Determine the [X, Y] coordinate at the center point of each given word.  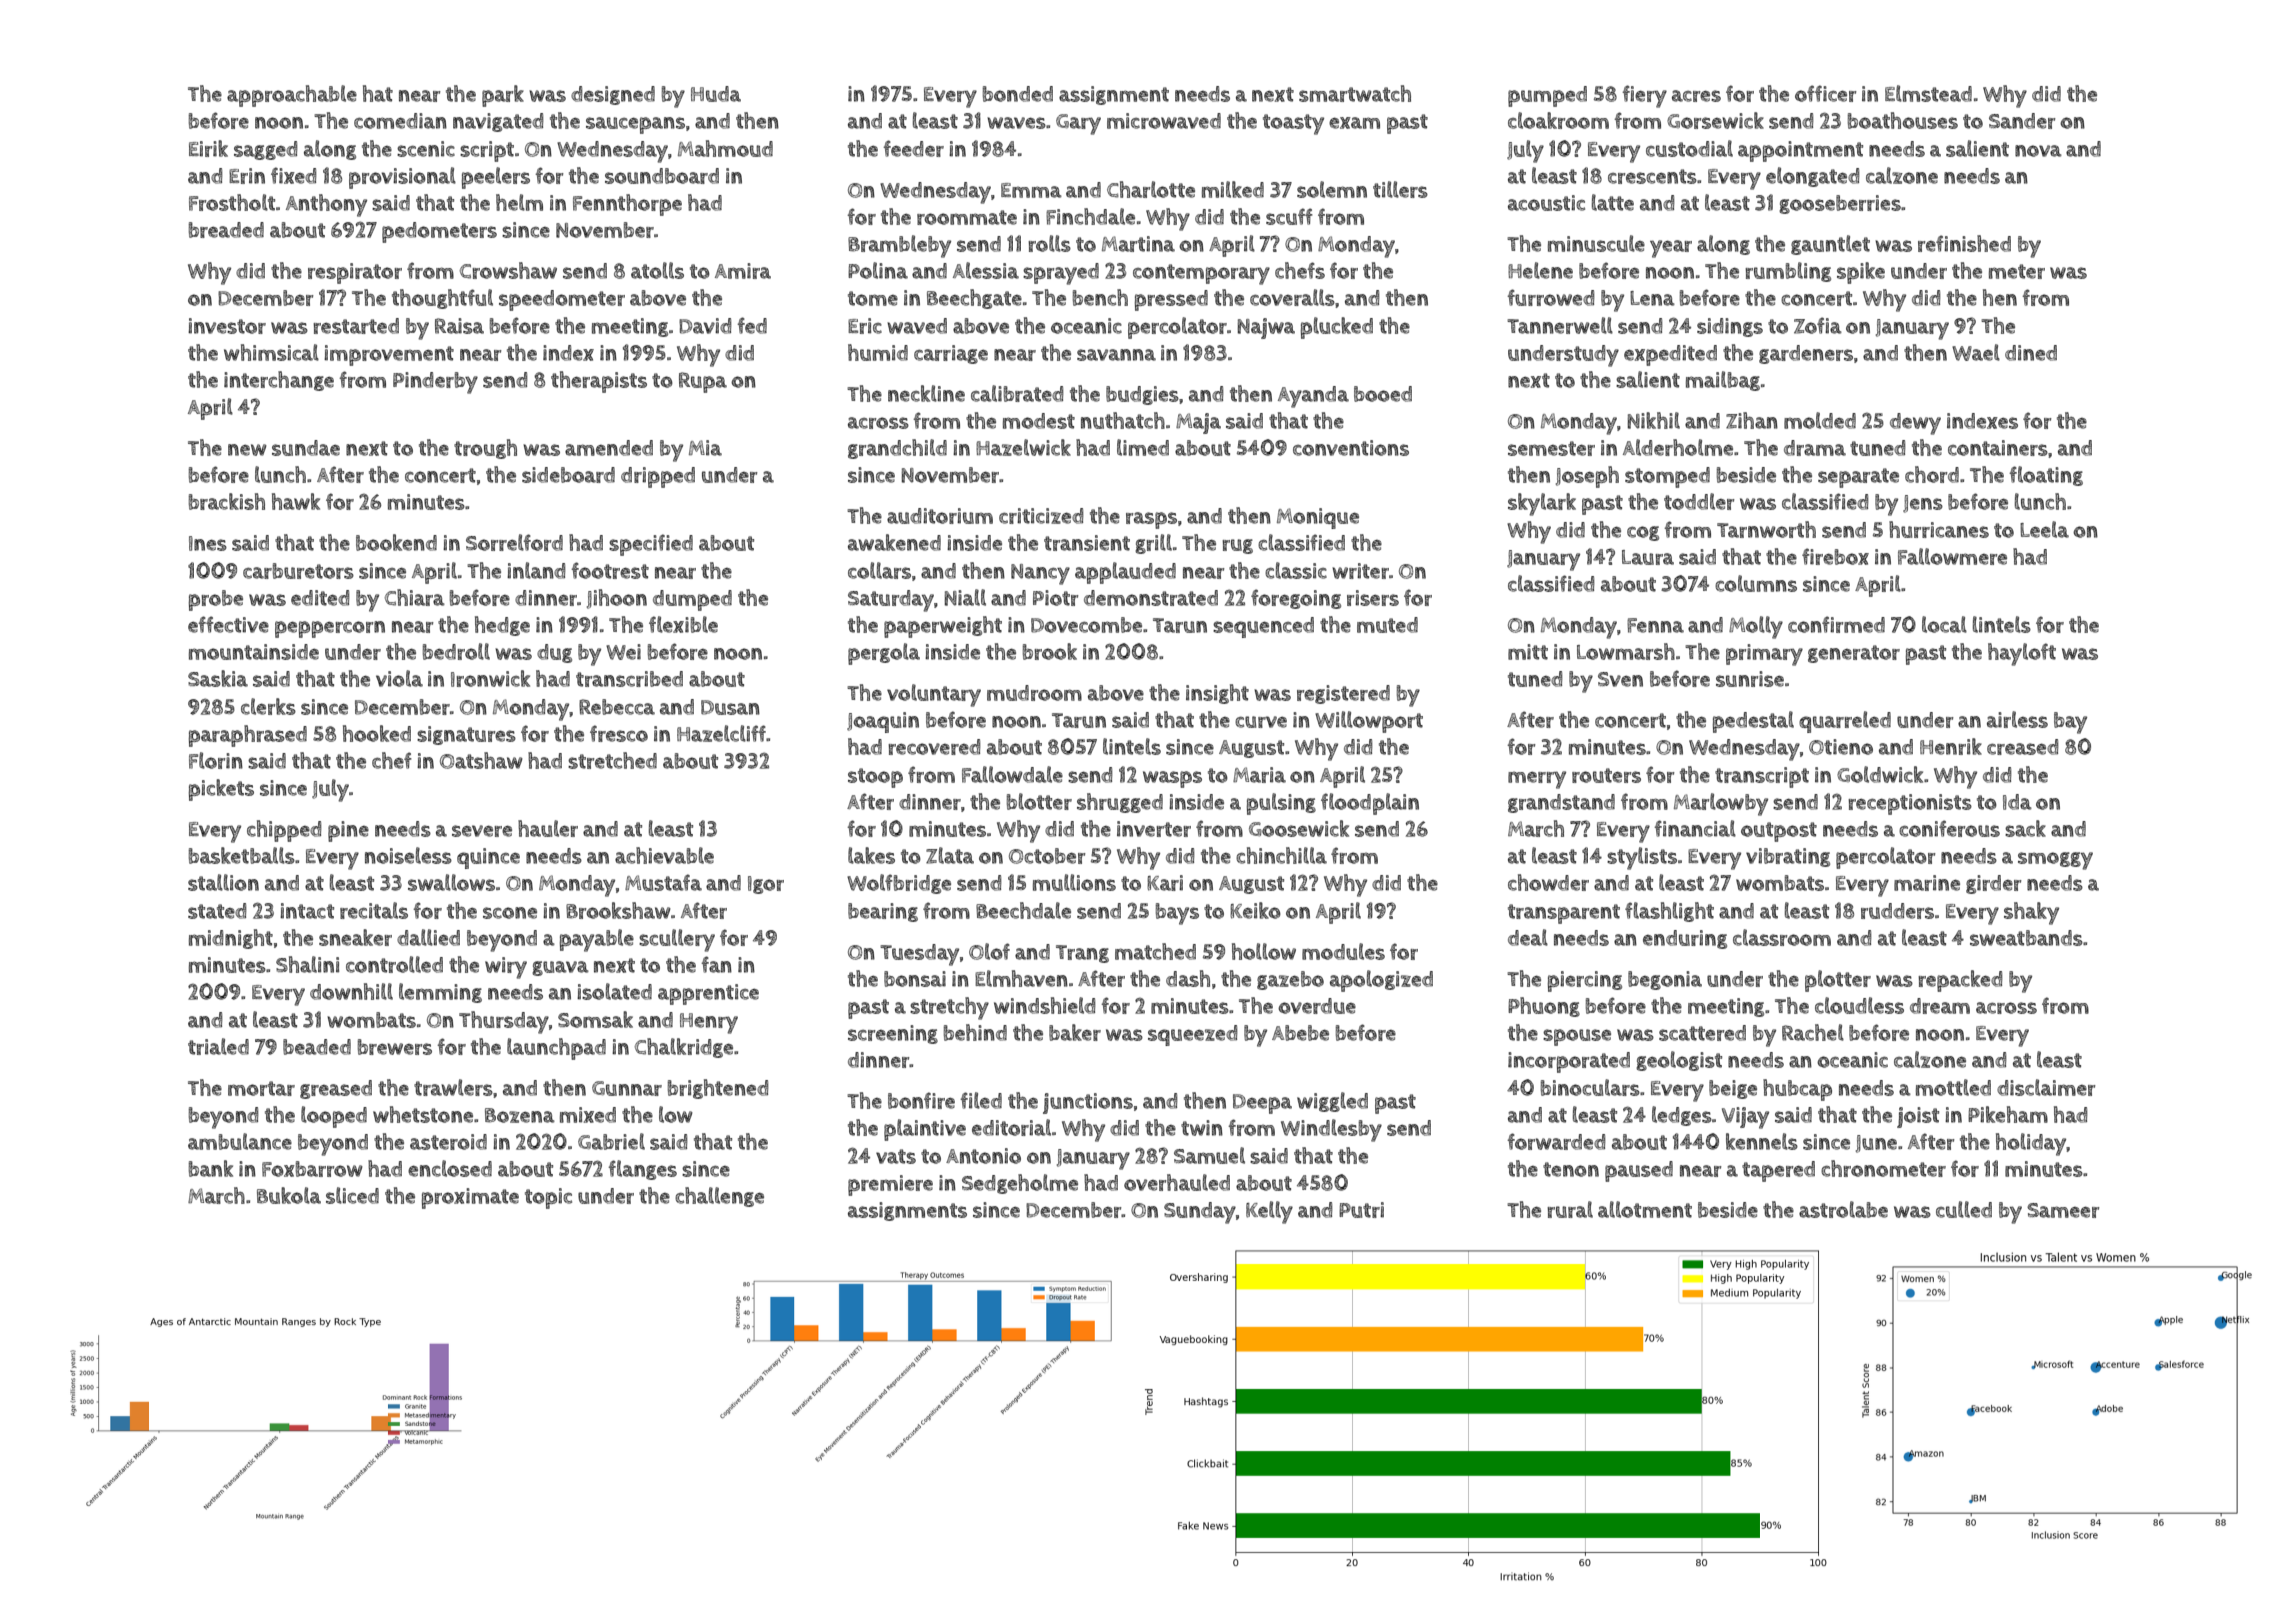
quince [488, 858]
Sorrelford [514, 542]
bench [1100, 297]
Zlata [950, 855]
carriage [951, 354]
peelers [496, 178]
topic [548, 1198]
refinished [1964, 243]
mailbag [1723, 381]
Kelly [1269, 1212]
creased [2022, 747]
